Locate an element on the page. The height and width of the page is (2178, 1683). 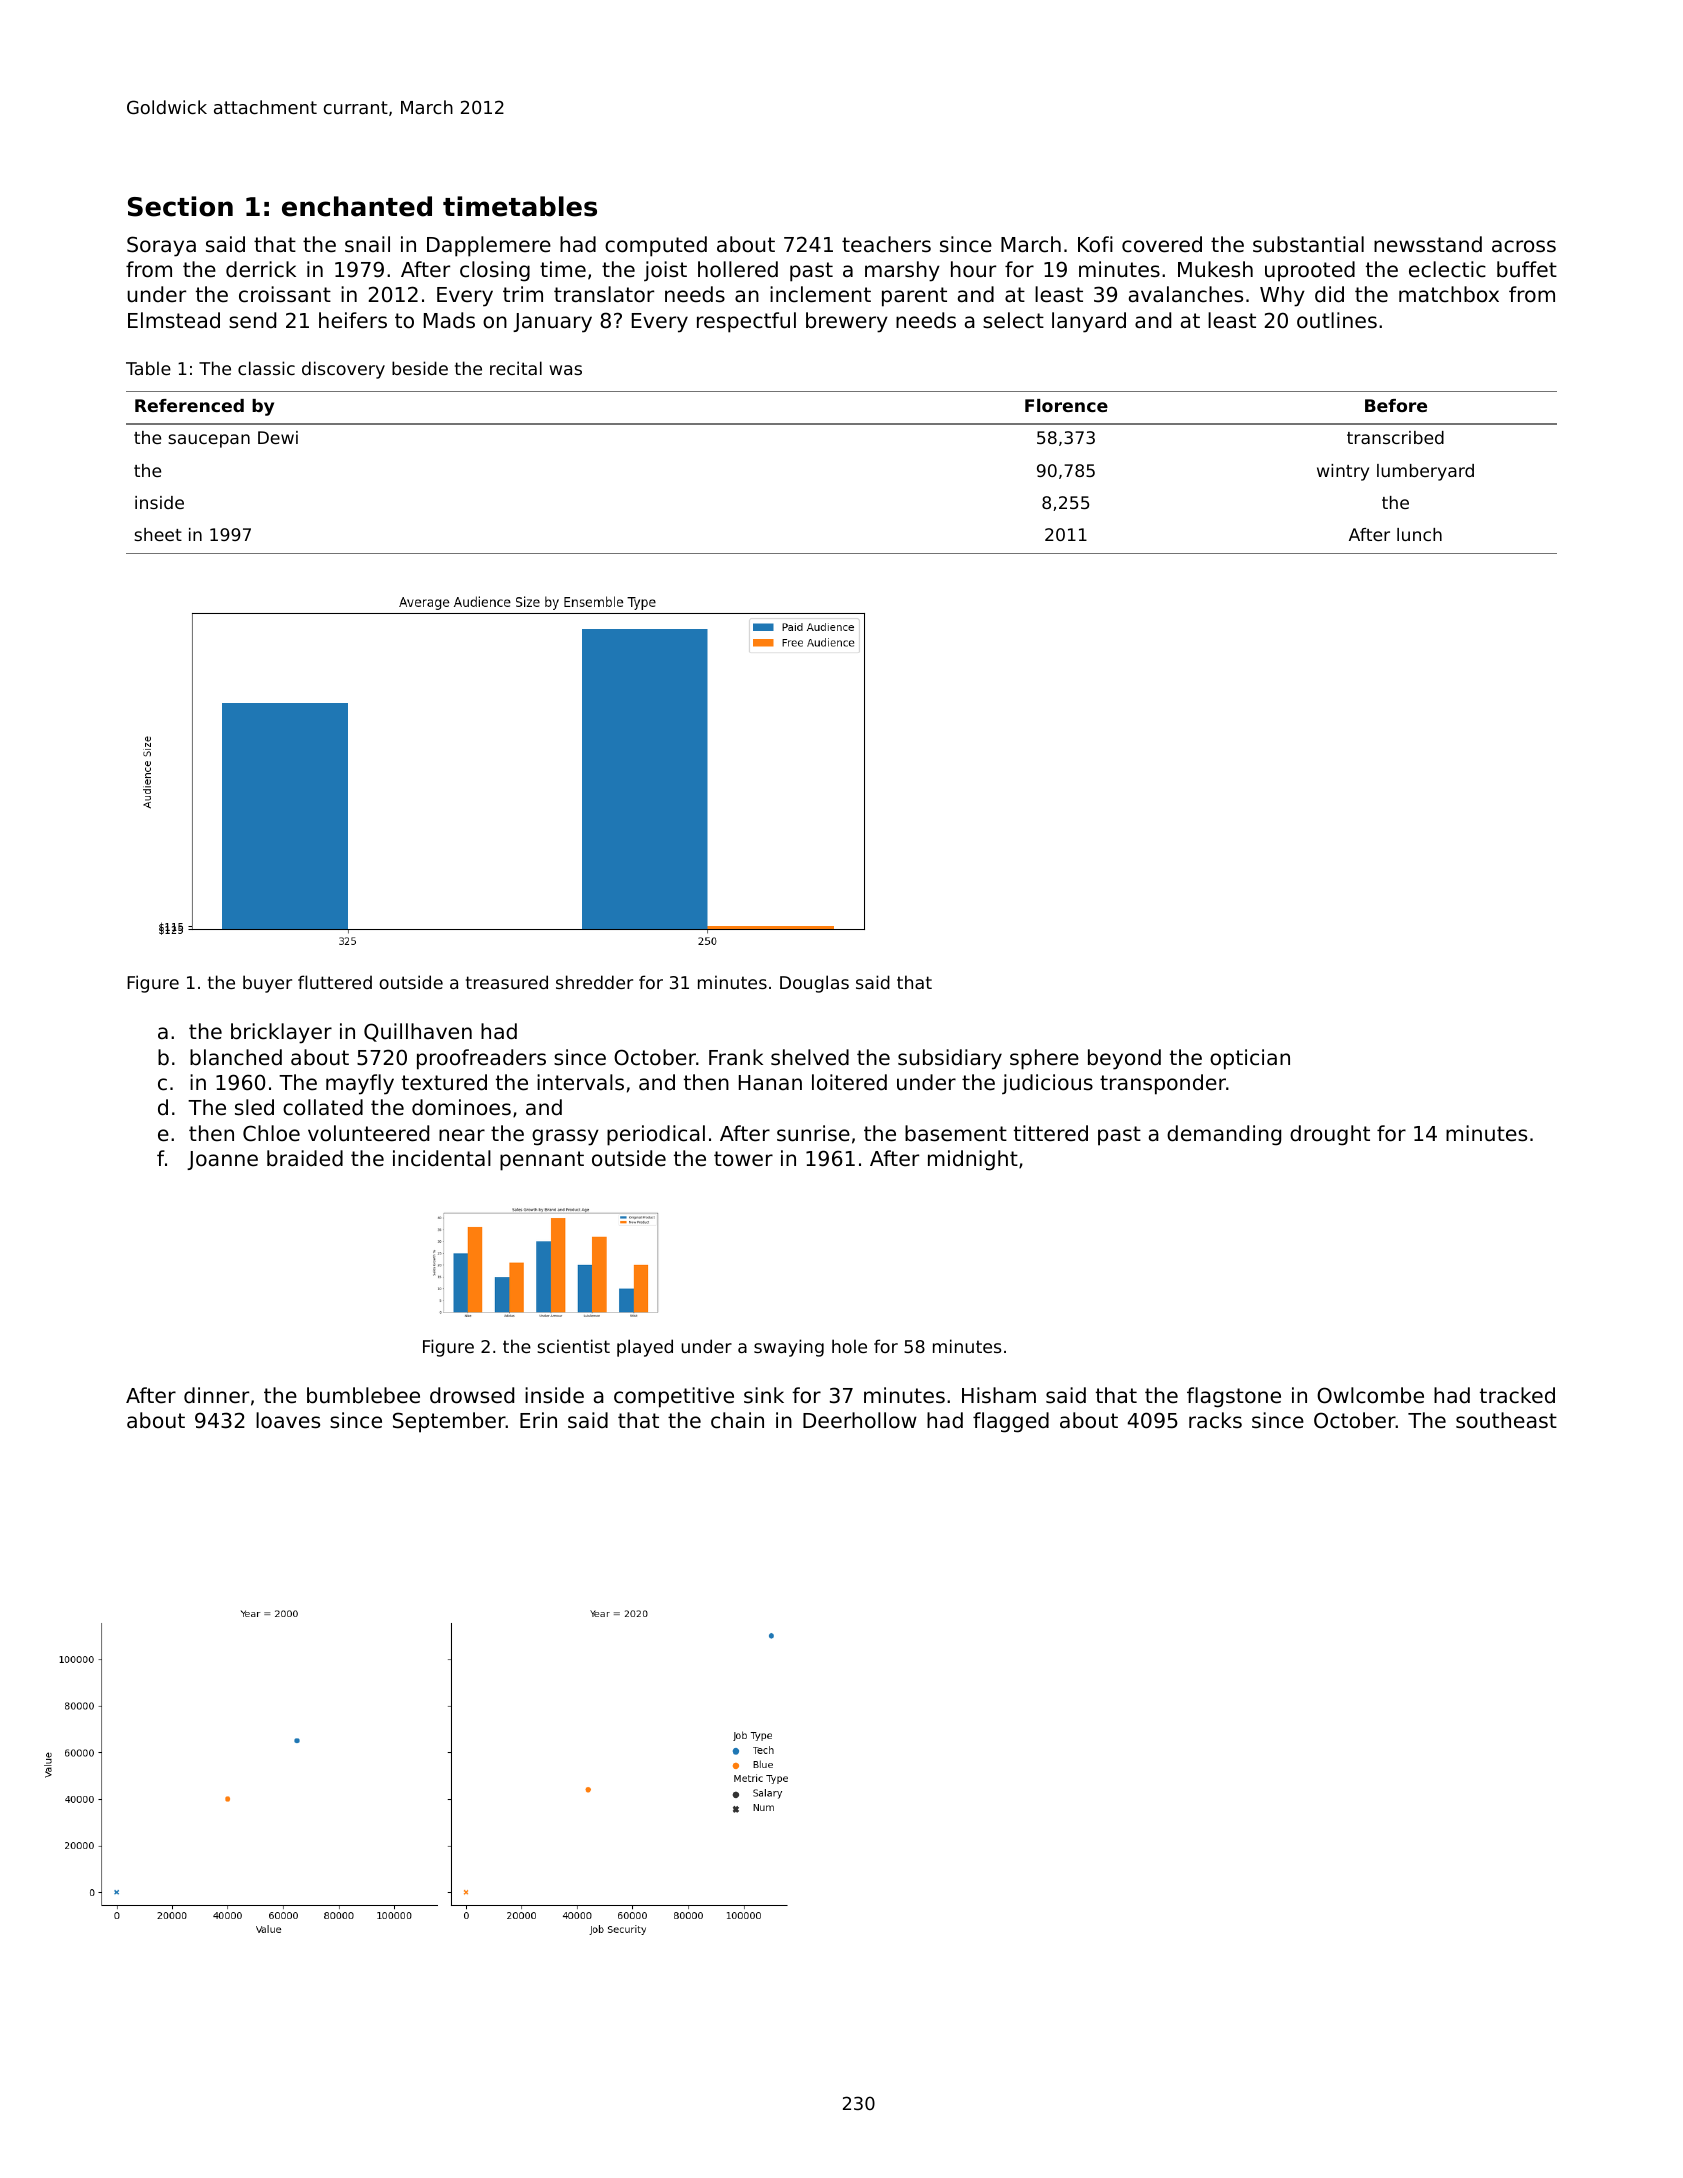
shredder is located at coordinates (594, 982).
